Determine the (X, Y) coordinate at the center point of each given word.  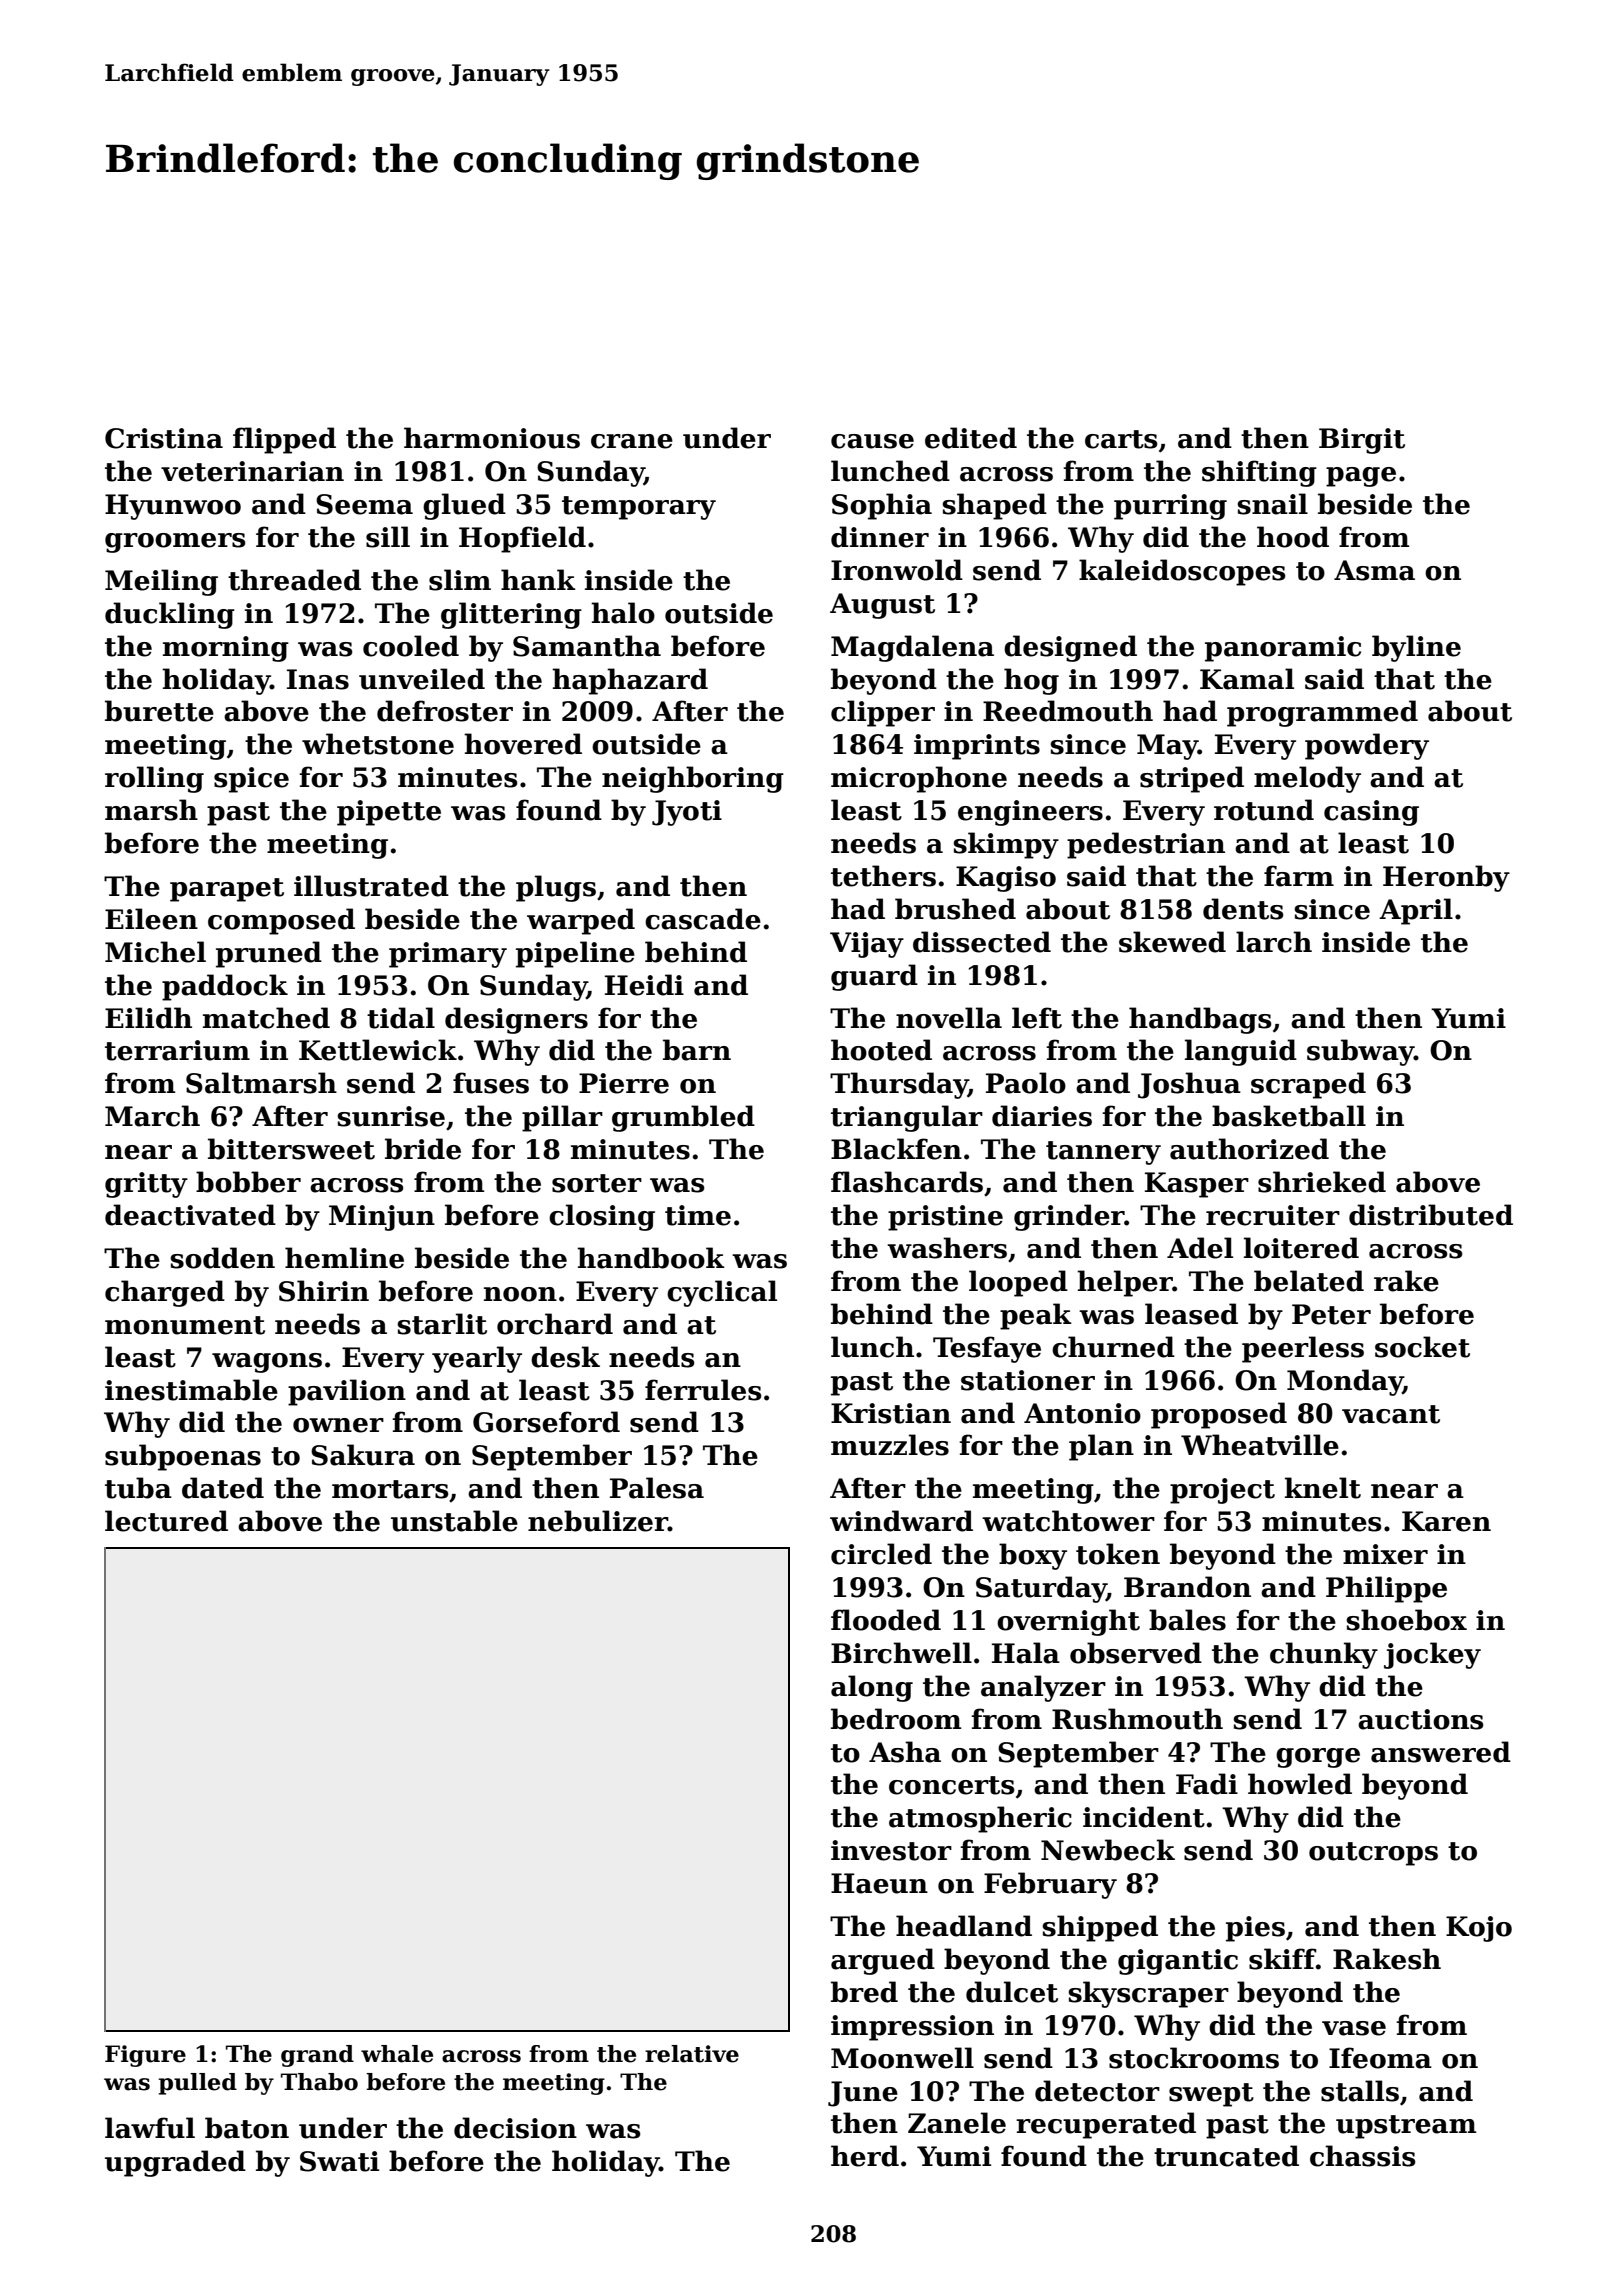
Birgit (1362, 441)
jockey (1432, 1655)
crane (632, 441)
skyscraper (1148, 1994)
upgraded (175, 2163)
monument (185, 1325)
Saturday (1041, 1589)
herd (865, 2156)
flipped (284, 440)
